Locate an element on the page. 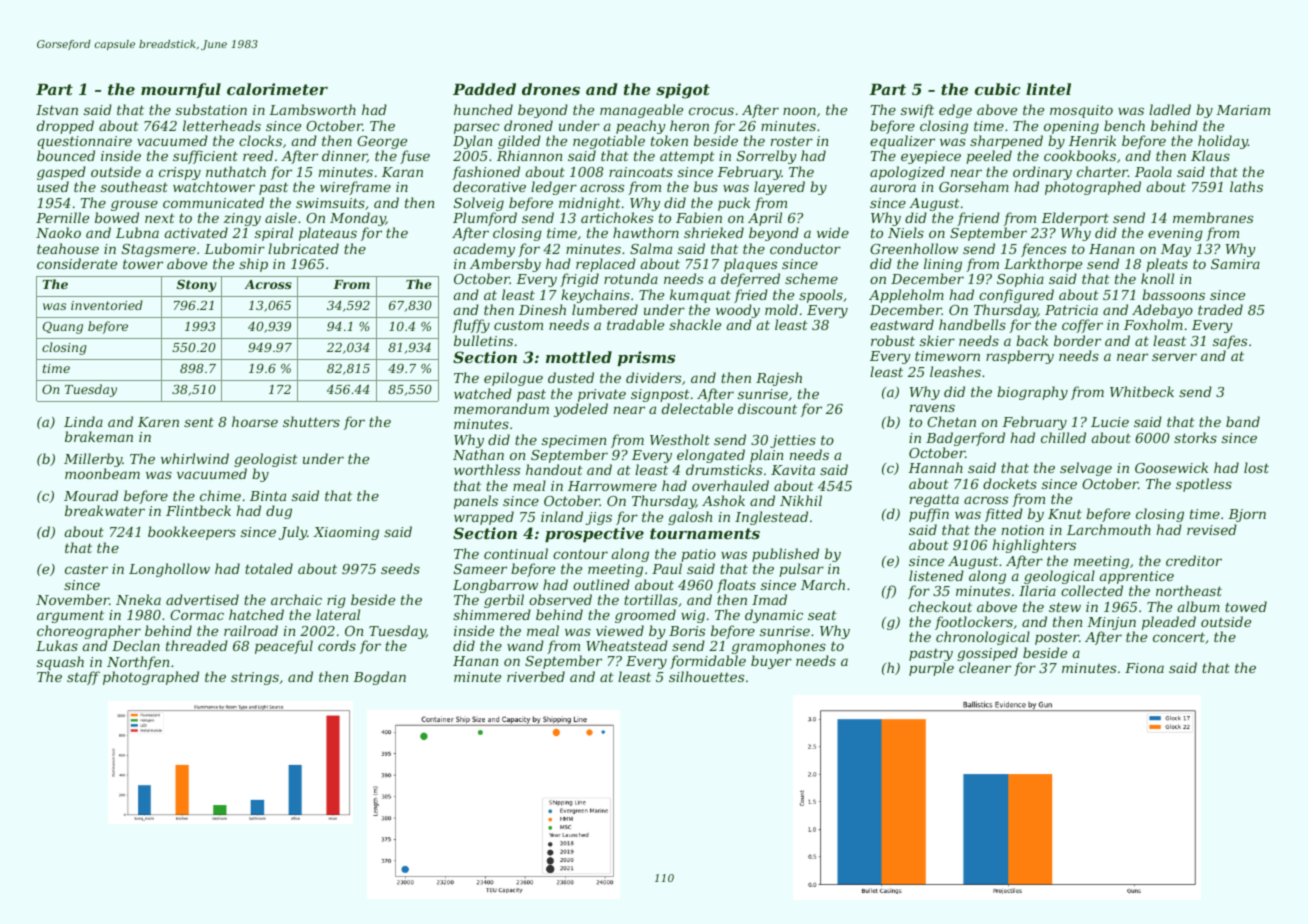 Image resolution: width=1308 pixels, height=924 pixels. strings is located at coordinates (255, 678).
